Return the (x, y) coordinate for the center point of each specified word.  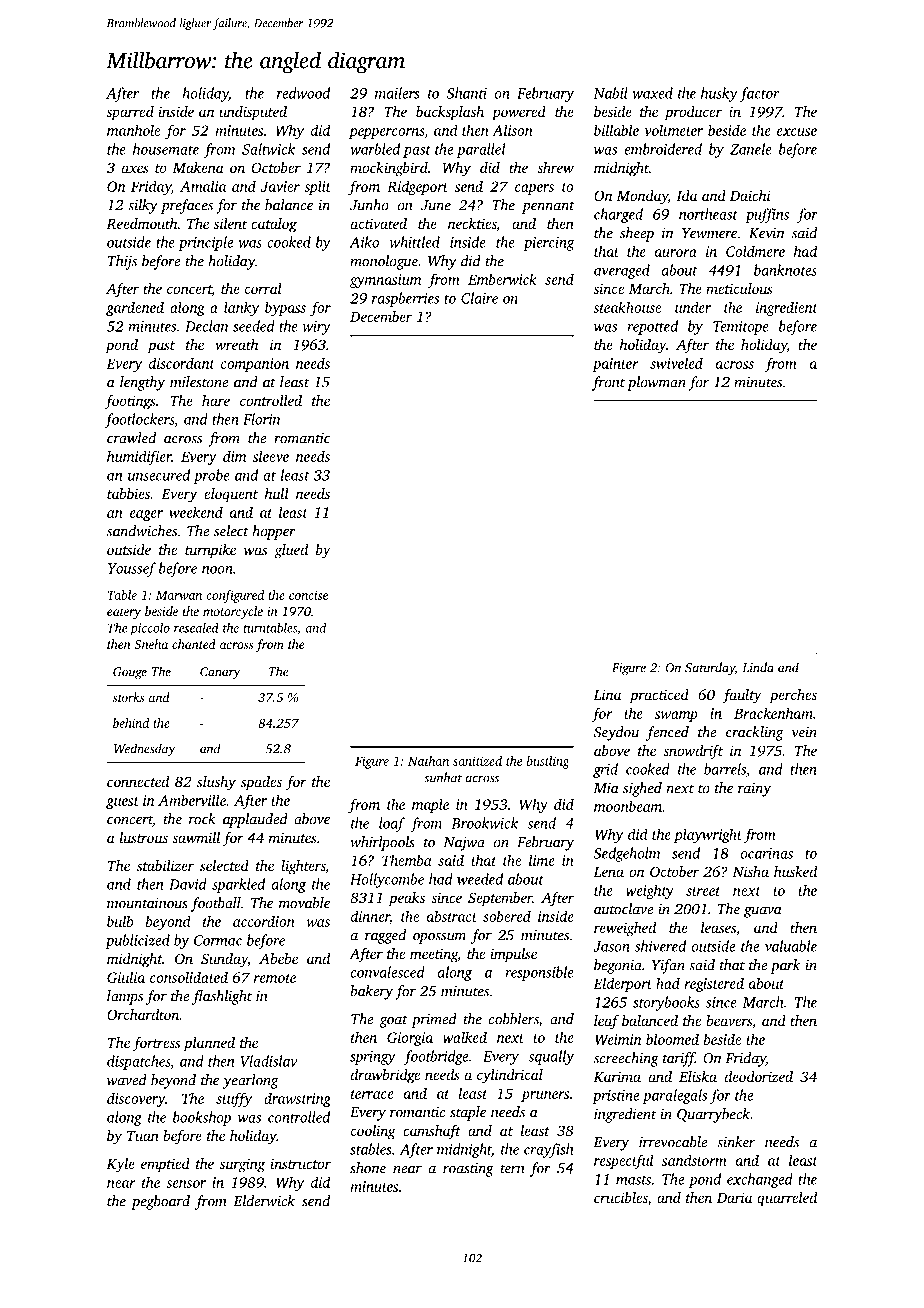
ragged (385, 936)
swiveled (676, 363)
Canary (220, 673)
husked (795, 871)
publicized (137, 941)
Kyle (120, 1165)
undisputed (253, 113)
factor (759, 94)
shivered (660, 946)
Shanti (467, 93)
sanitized (477, 761)
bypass (285, 308)
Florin (261, 419)
